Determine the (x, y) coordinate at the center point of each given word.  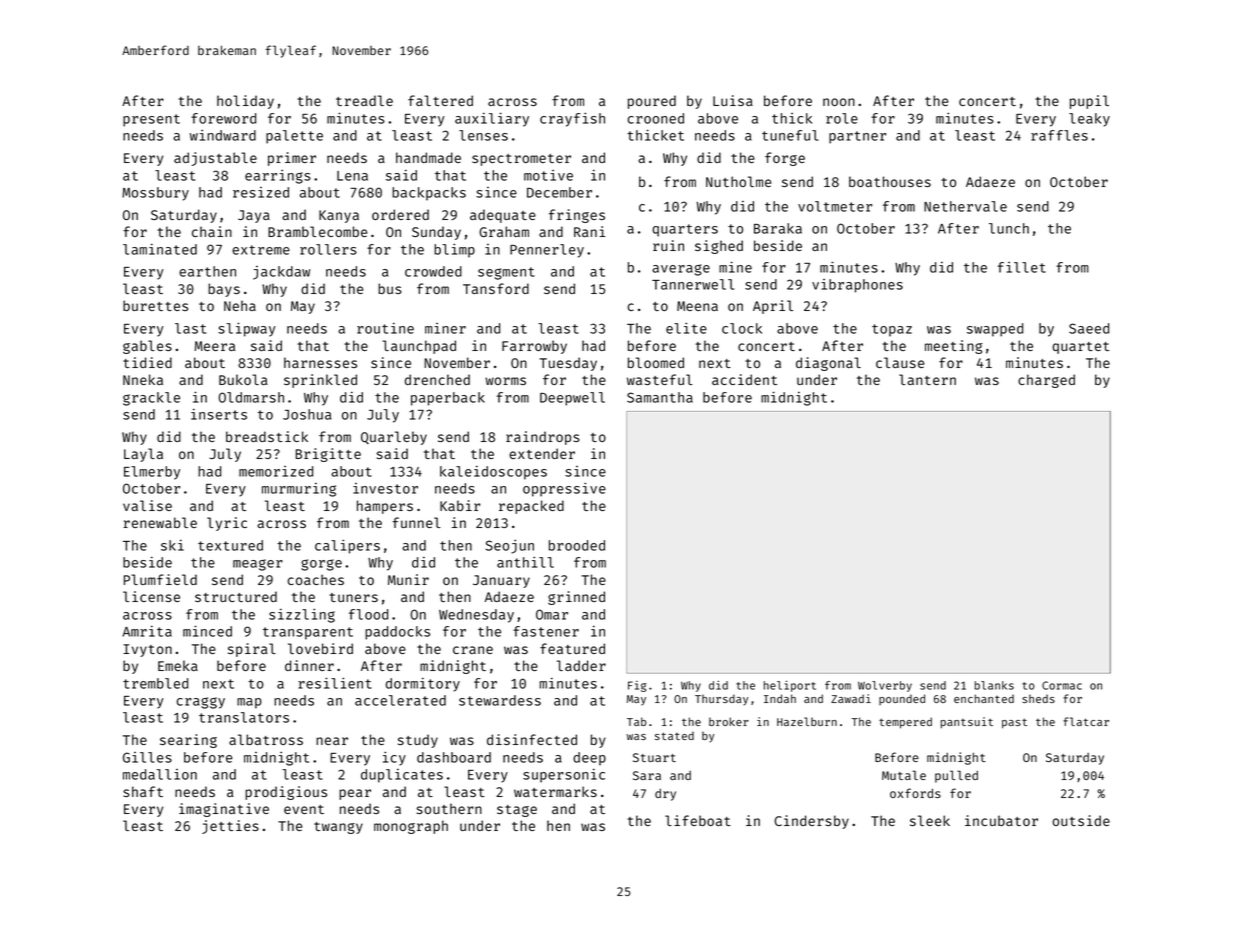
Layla (143, 455)
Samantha (660, 397)
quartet (1080, 348)
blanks (994, 685)
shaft (143, 791)
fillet (1022, 267)
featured (572, 648)
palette (294, 137)
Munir (408, 579)
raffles (1059, 135)
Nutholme (738, 181)
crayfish (572, 119)
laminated (160, 249)
